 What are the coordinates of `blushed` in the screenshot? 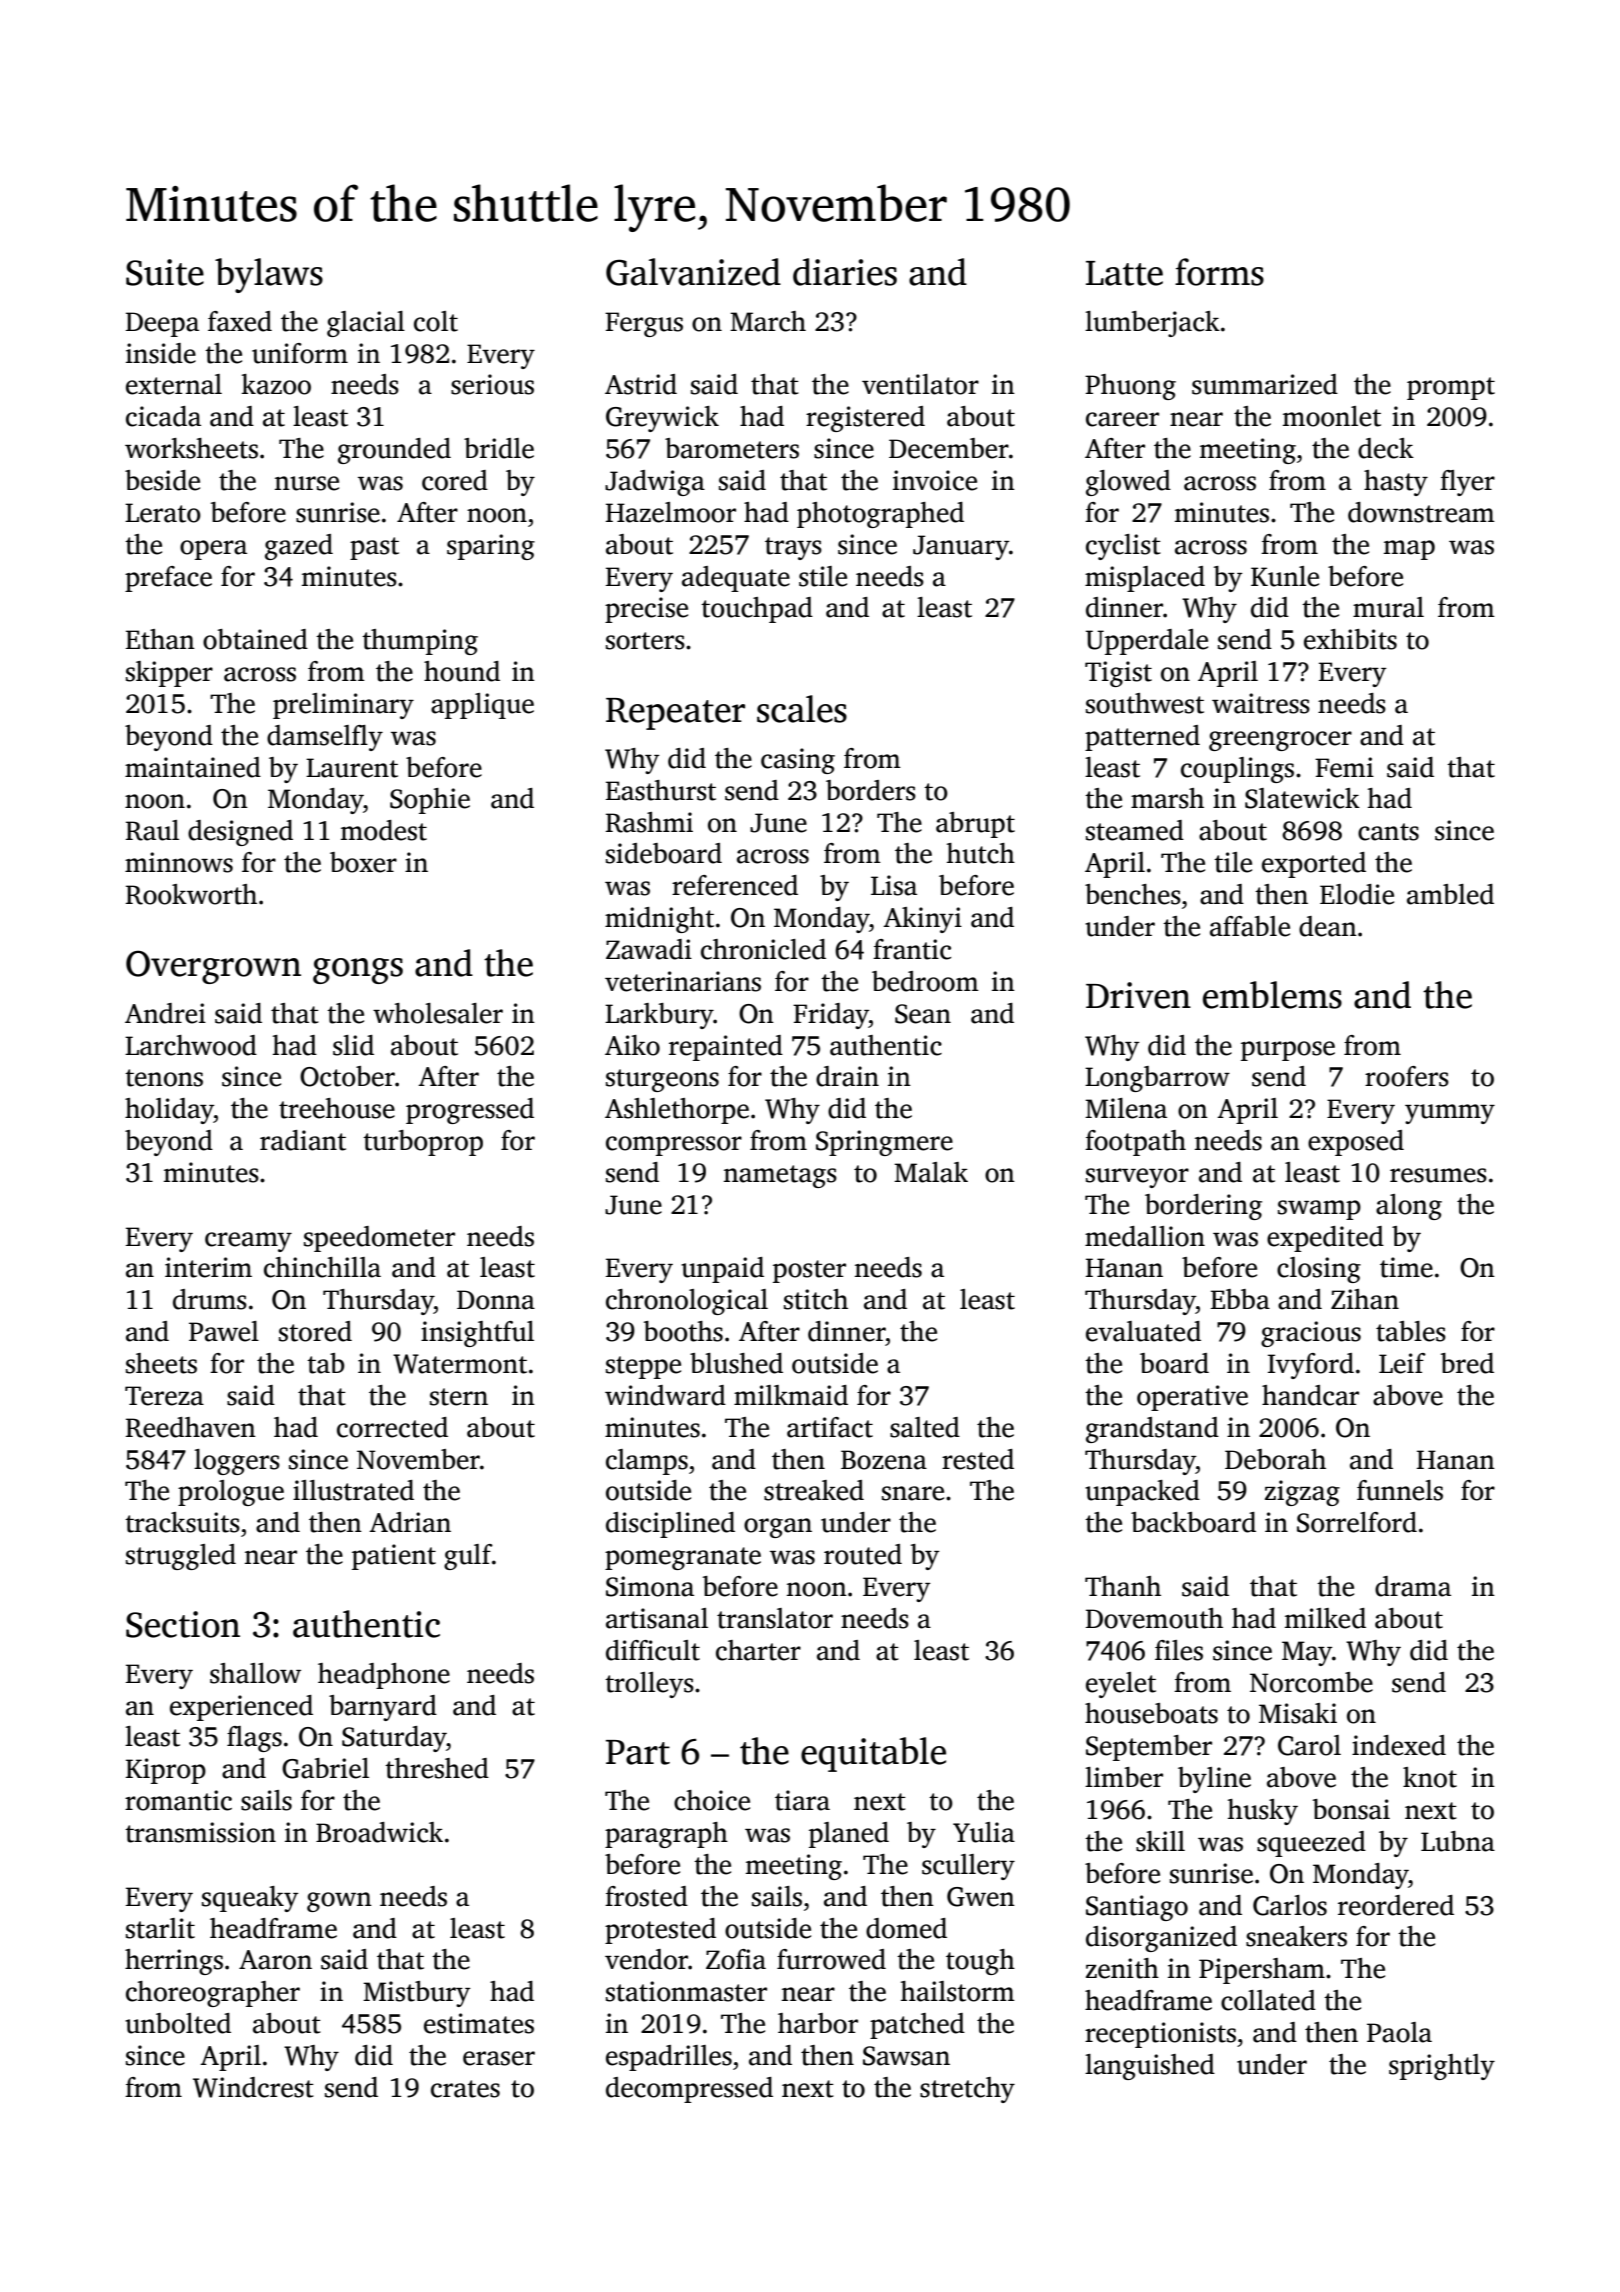 It's located at (736, 1363).
